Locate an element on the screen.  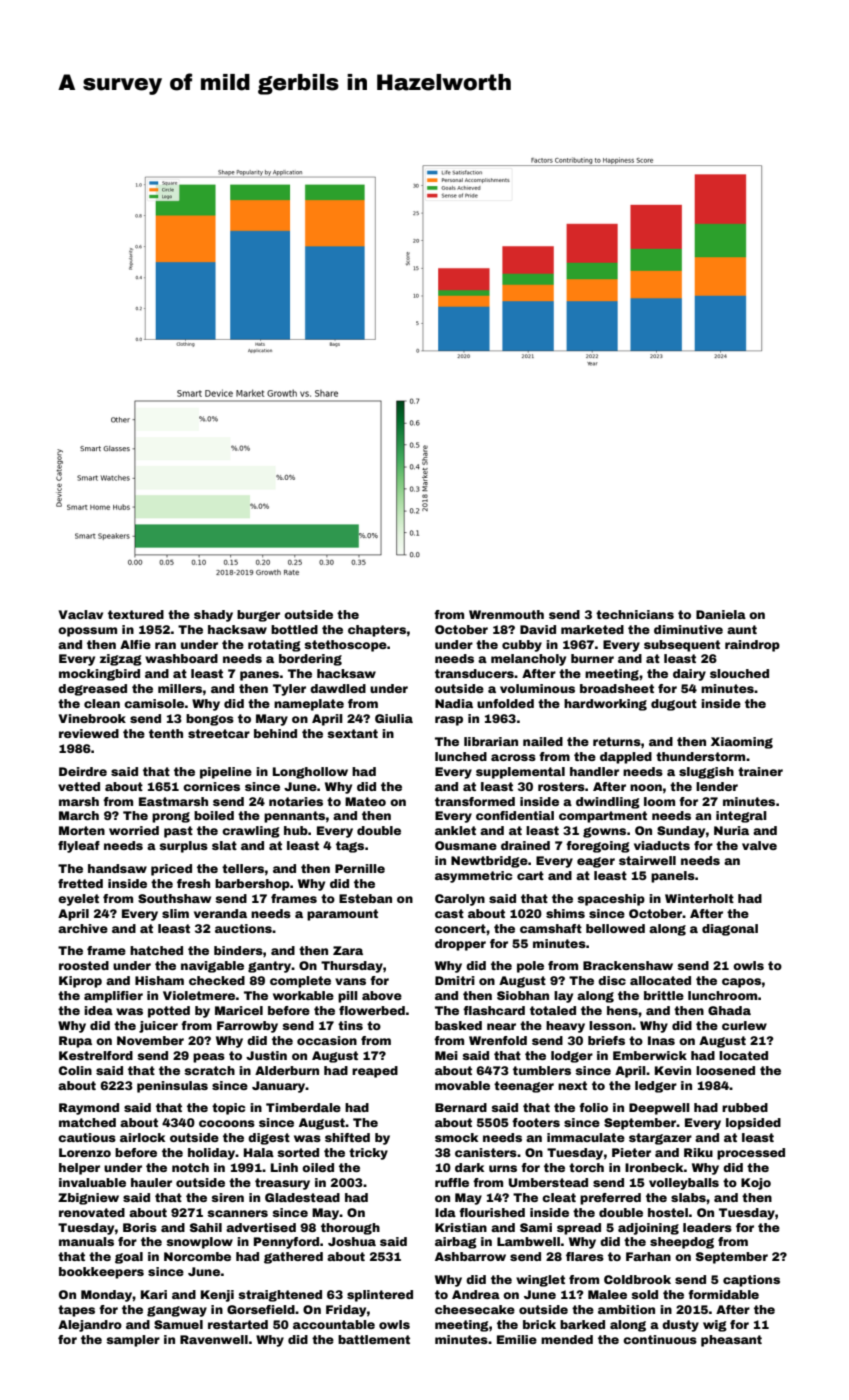
smock is located at coordinates (456, 1137).
